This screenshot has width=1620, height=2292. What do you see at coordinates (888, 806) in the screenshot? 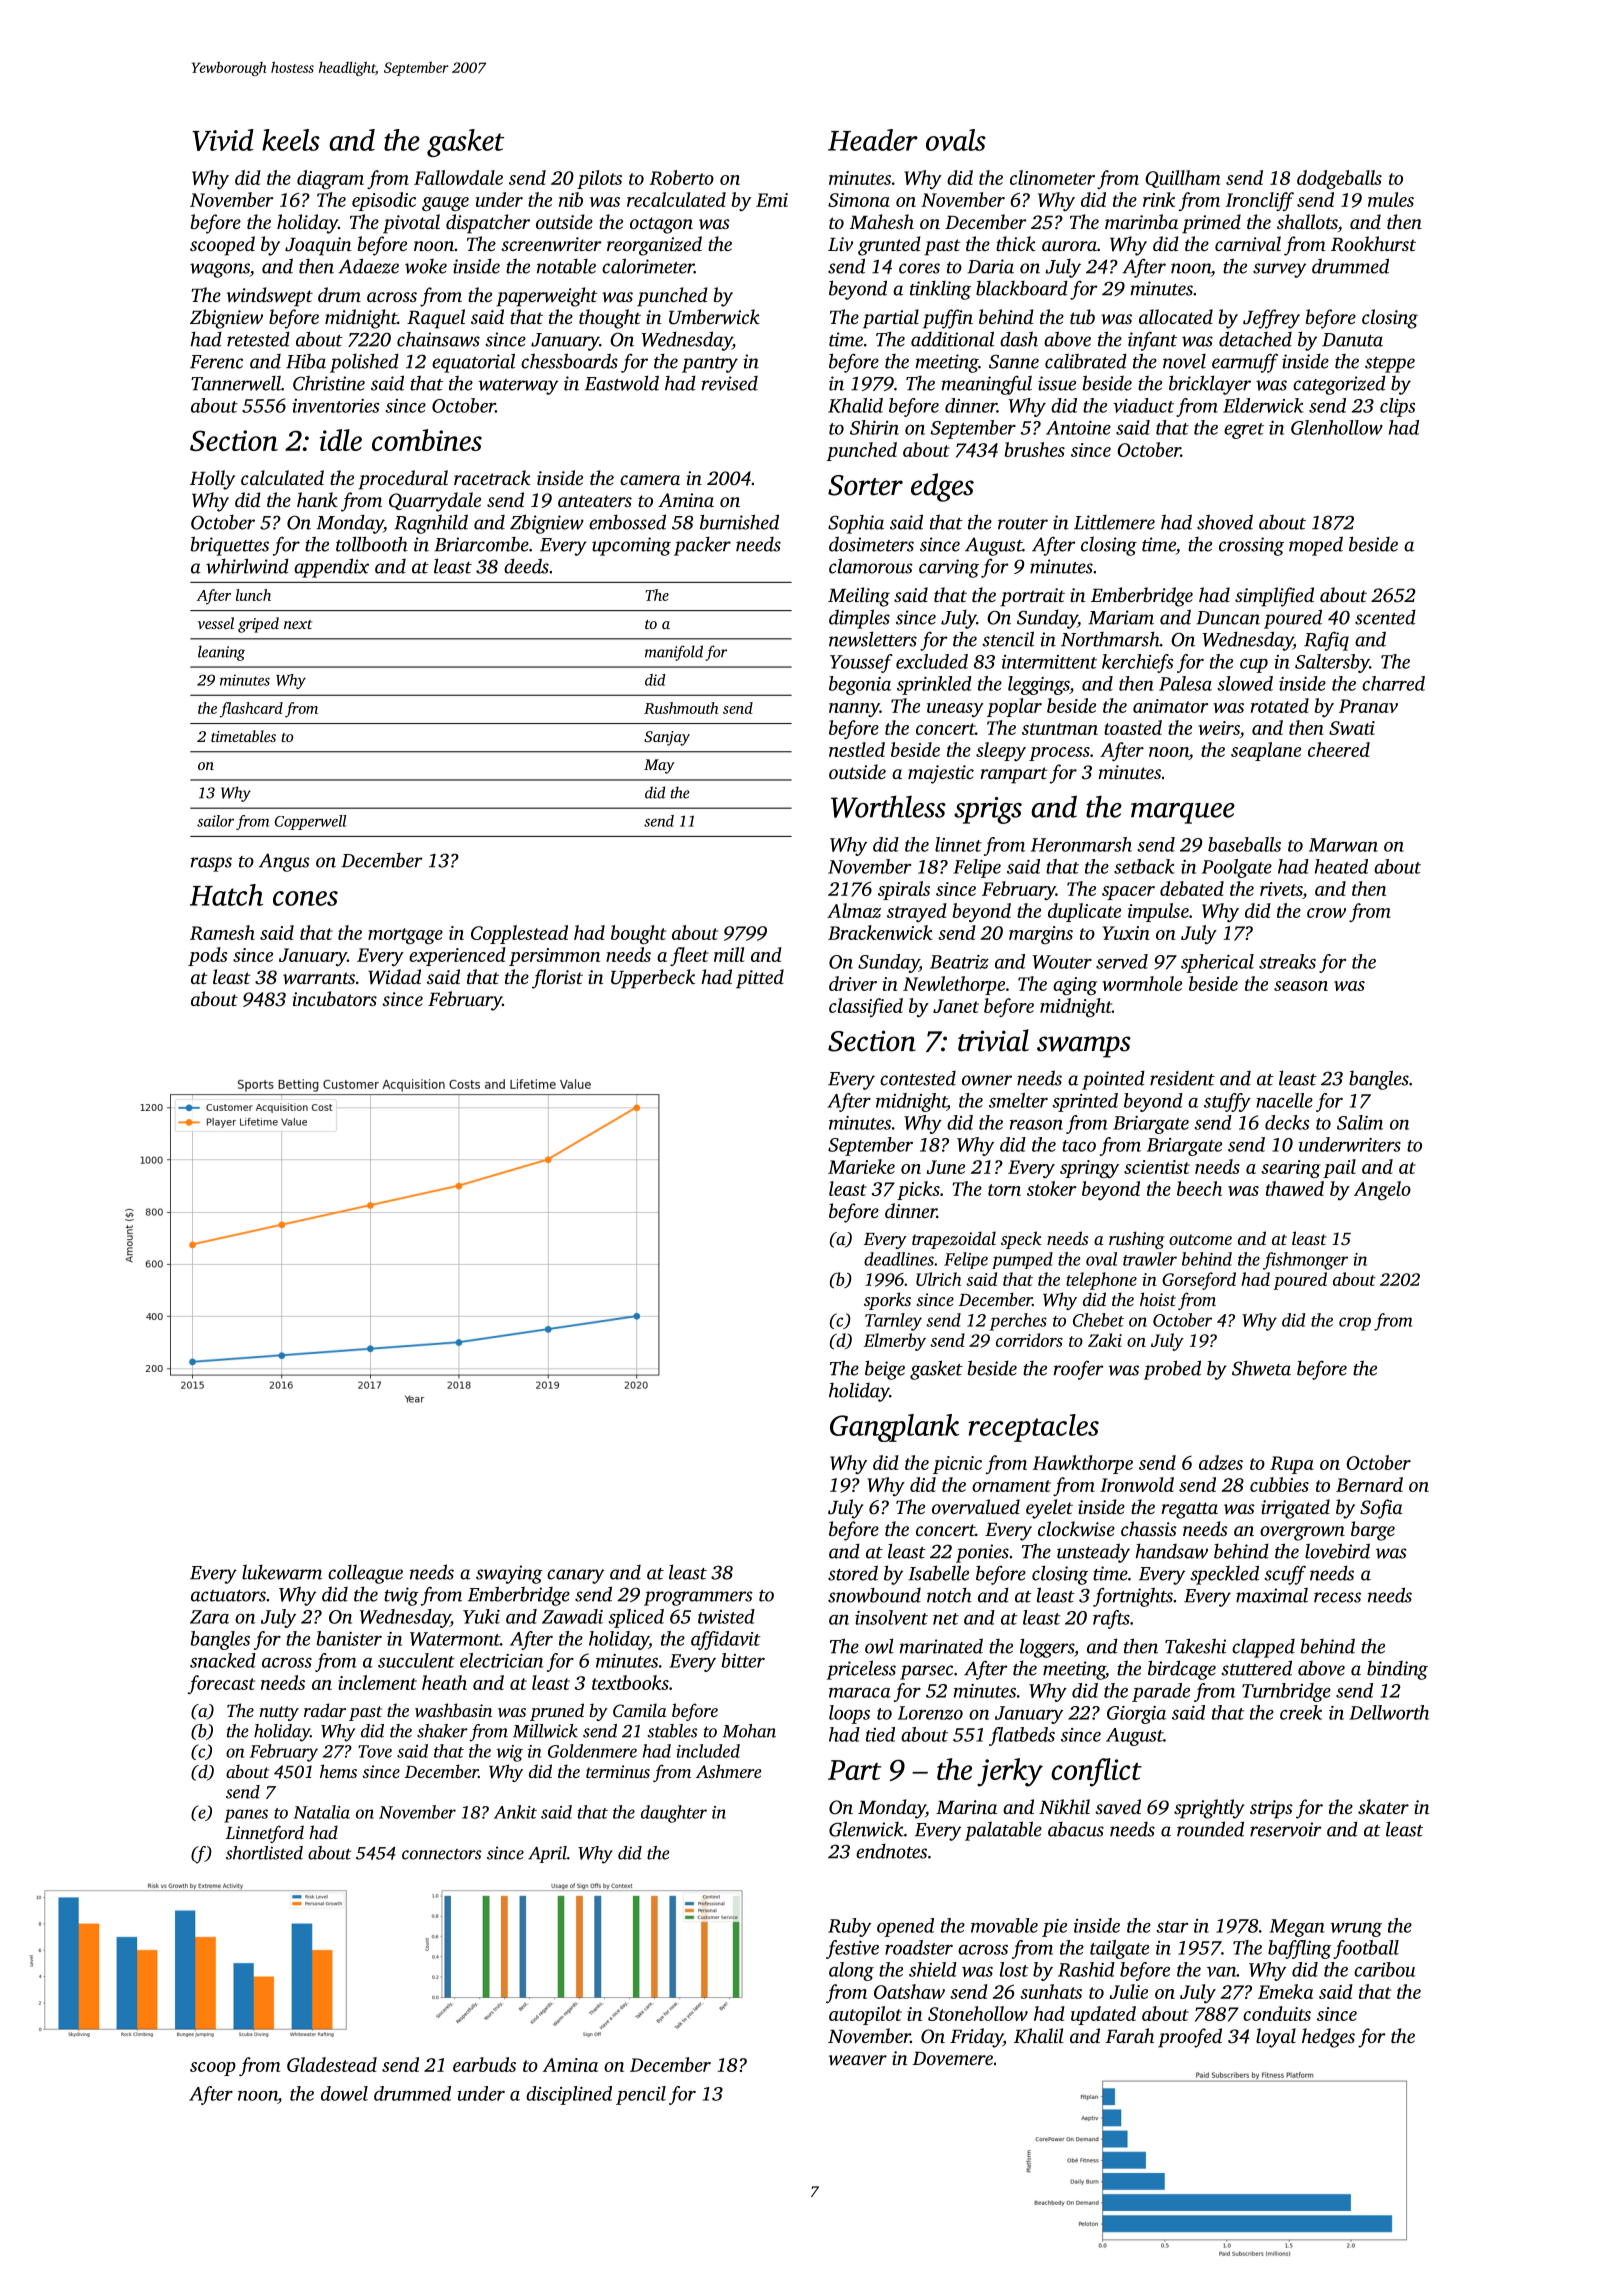
I see `Worthless` at bounding box center [888, 806].
